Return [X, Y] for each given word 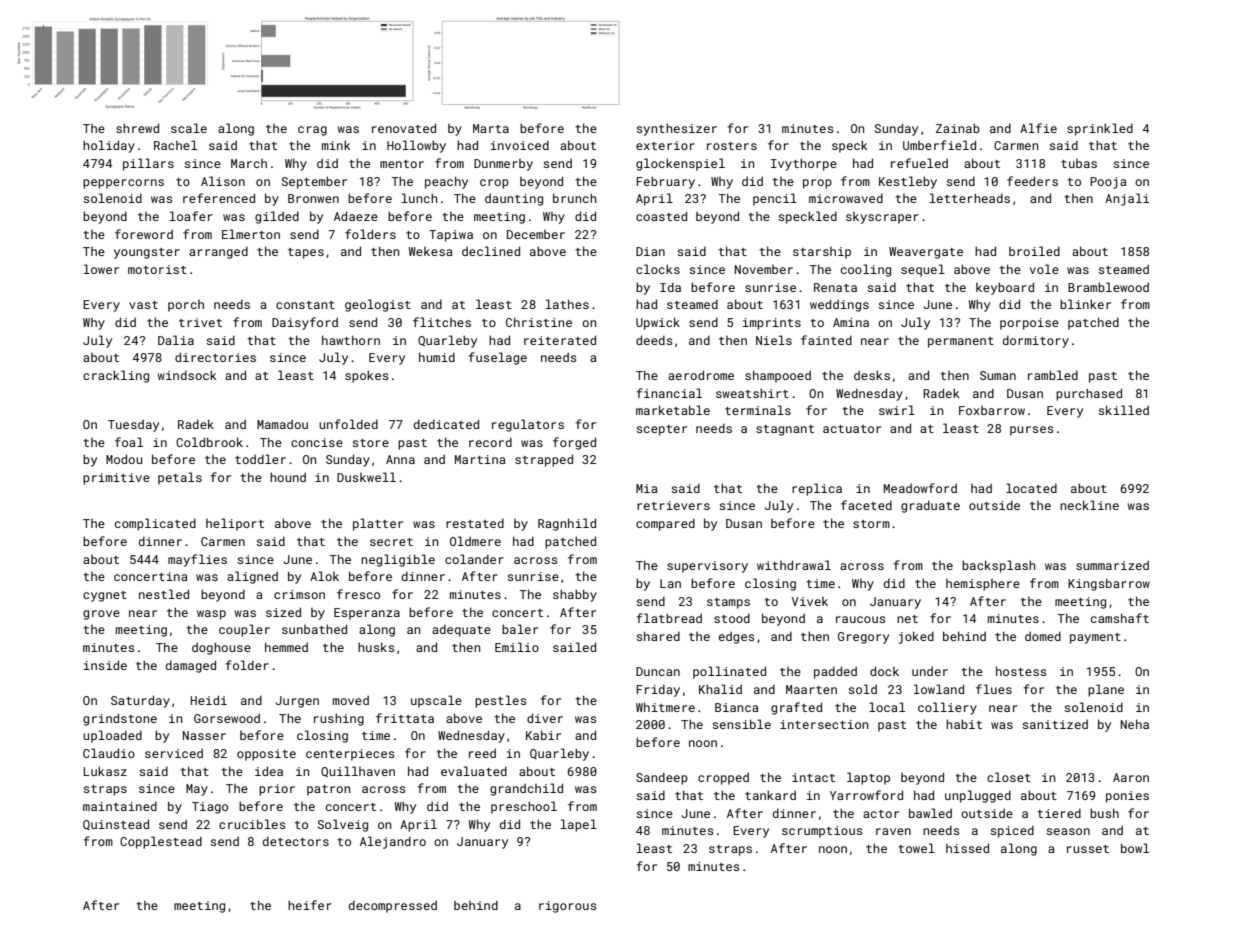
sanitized [1055, 724]
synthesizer [677, 129]
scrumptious [822, 832]
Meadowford [920, 488]
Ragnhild [567, 524]
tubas [1079, 163]
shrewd [137, 128]
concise [317, 442]
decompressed [393, 906]
